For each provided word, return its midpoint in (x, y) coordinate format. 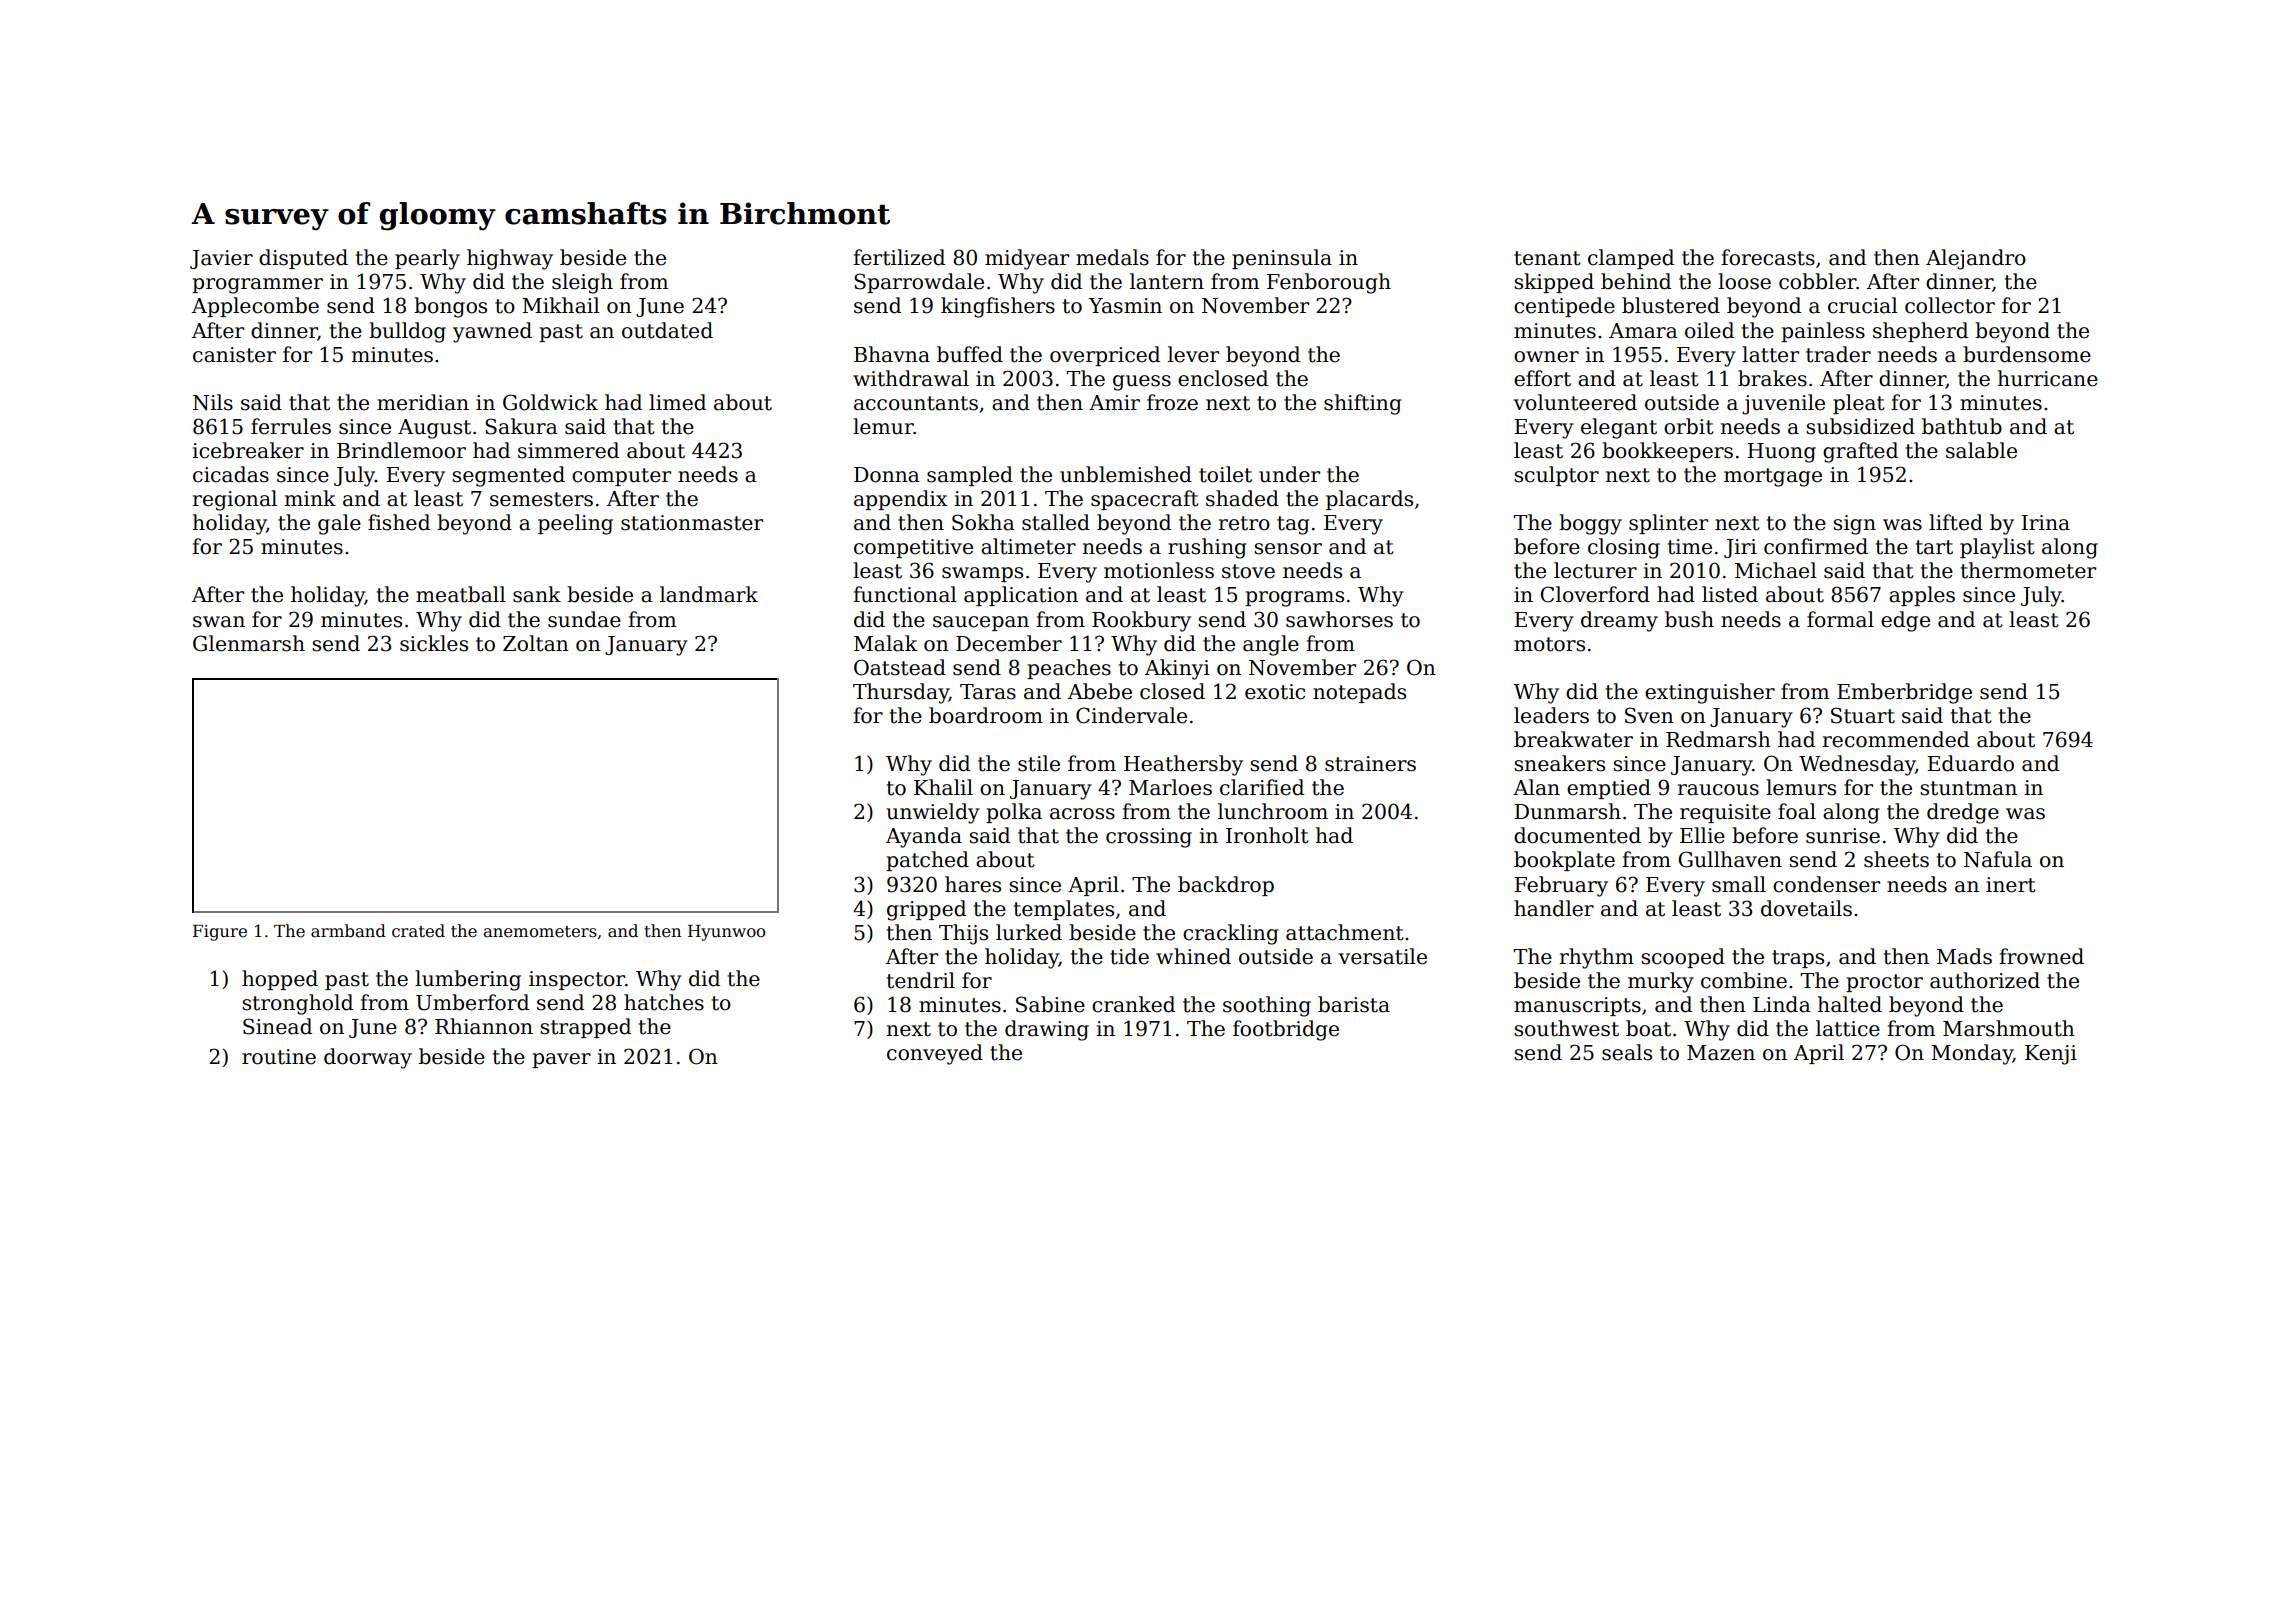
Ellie (1702, 835)
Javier (221, 259)
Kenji (2051, 1055)
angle (1271, 645)
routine (279, 1057)
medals (1112, 257)
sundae (584, 619)
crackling (1231, 934)
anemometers (540, 932)
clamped (1631, 259)
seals (1627, 1052)
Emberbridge (1904, 693)
